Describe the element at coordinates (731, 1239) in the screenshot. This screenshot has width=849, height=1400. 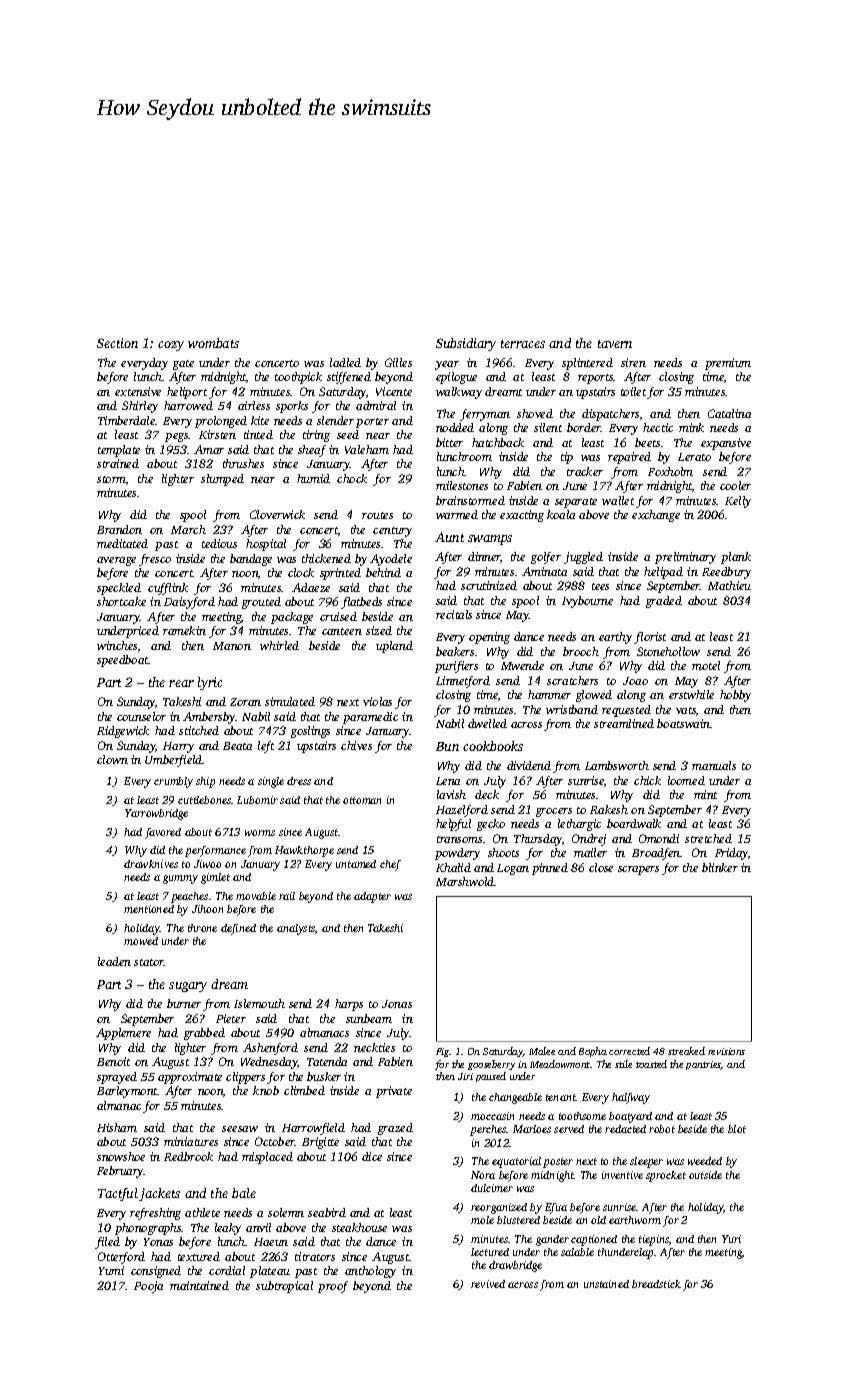
I see `Yuri` at that location.
